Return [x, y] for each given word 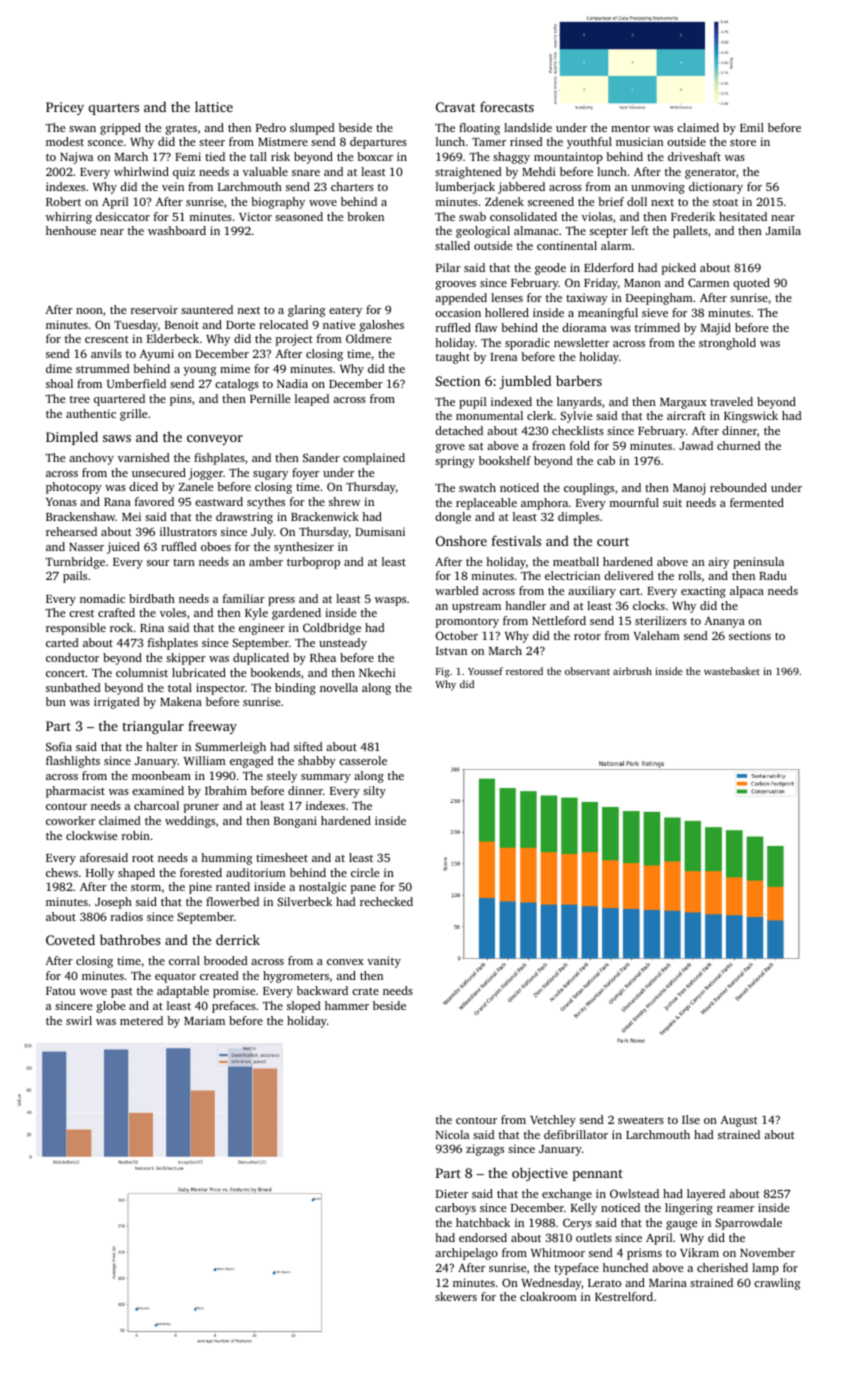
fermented [757, 502]
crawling [777, 1284]
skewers [456, 1296]
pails [75, 577]
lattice [214, 106]
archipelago [466, 1254]
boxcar [375, 156]
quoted [751, 284]
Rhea [323, 657]
